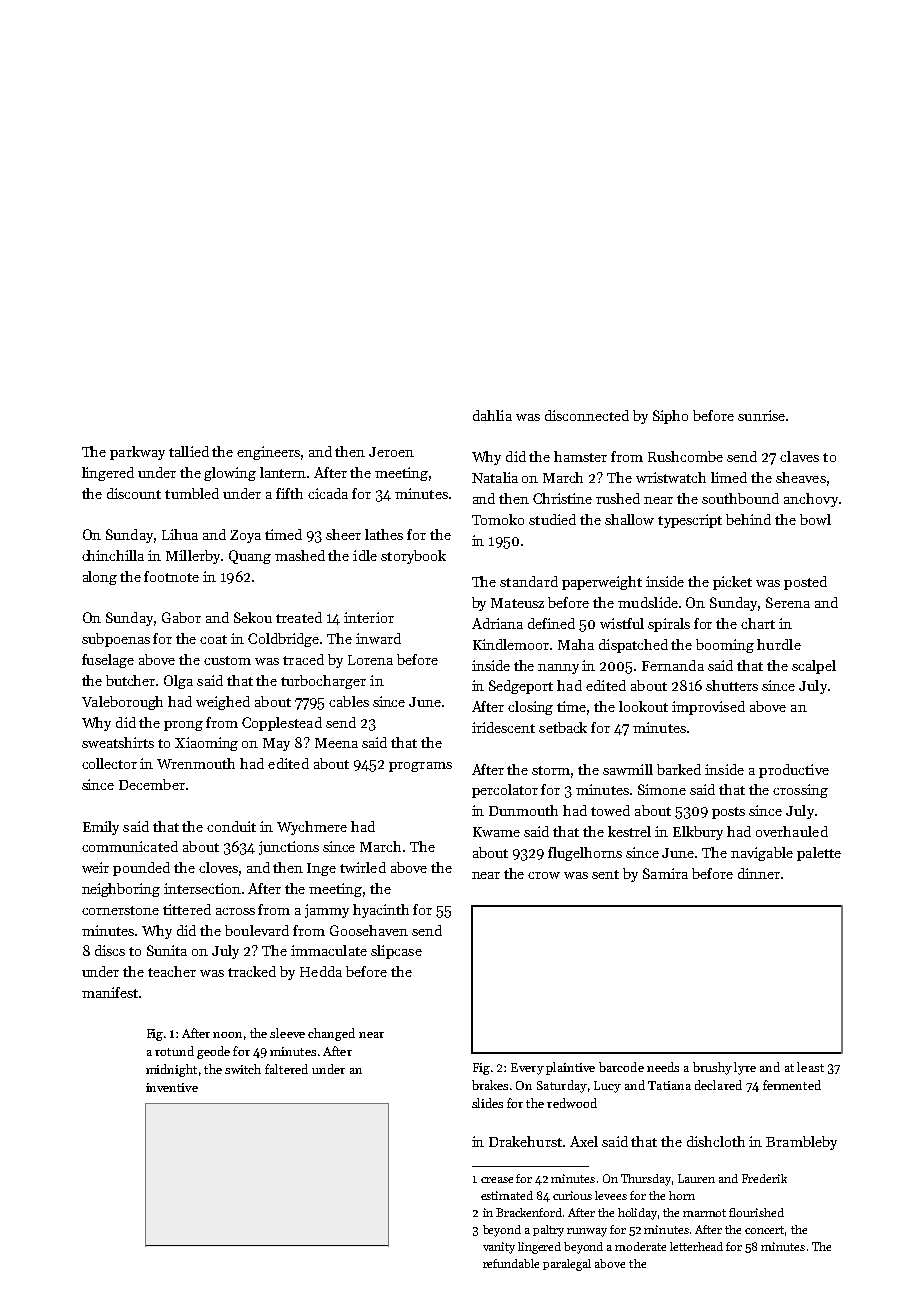 This document has height=1308, width=924. I want to click on posts, so click(728, 813).
